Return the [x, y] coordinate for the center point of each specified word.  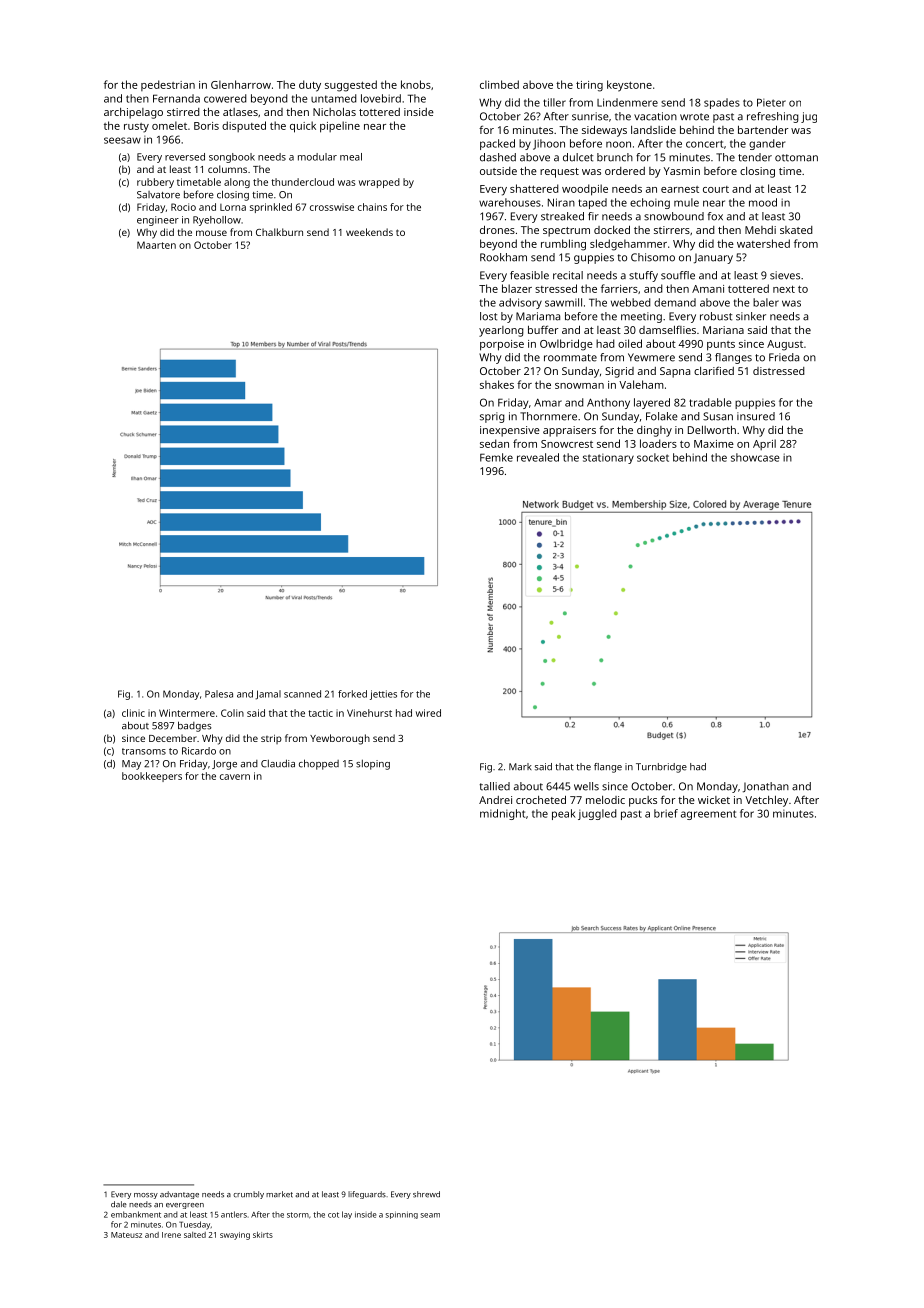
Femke [496, 457]
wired [428, 713]
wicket [714, 800]
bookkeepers [152, 777]
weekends [369, 232]
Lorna [233, 207]
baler [766, 302]
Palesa [219, 694]
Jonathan [766, 787]
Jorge [224, 765]
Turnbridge [661, 768]
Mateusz [126, 1235]
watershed [763, 243]
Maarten [156, 245]
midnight [502, 814]
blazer [517, 288]
